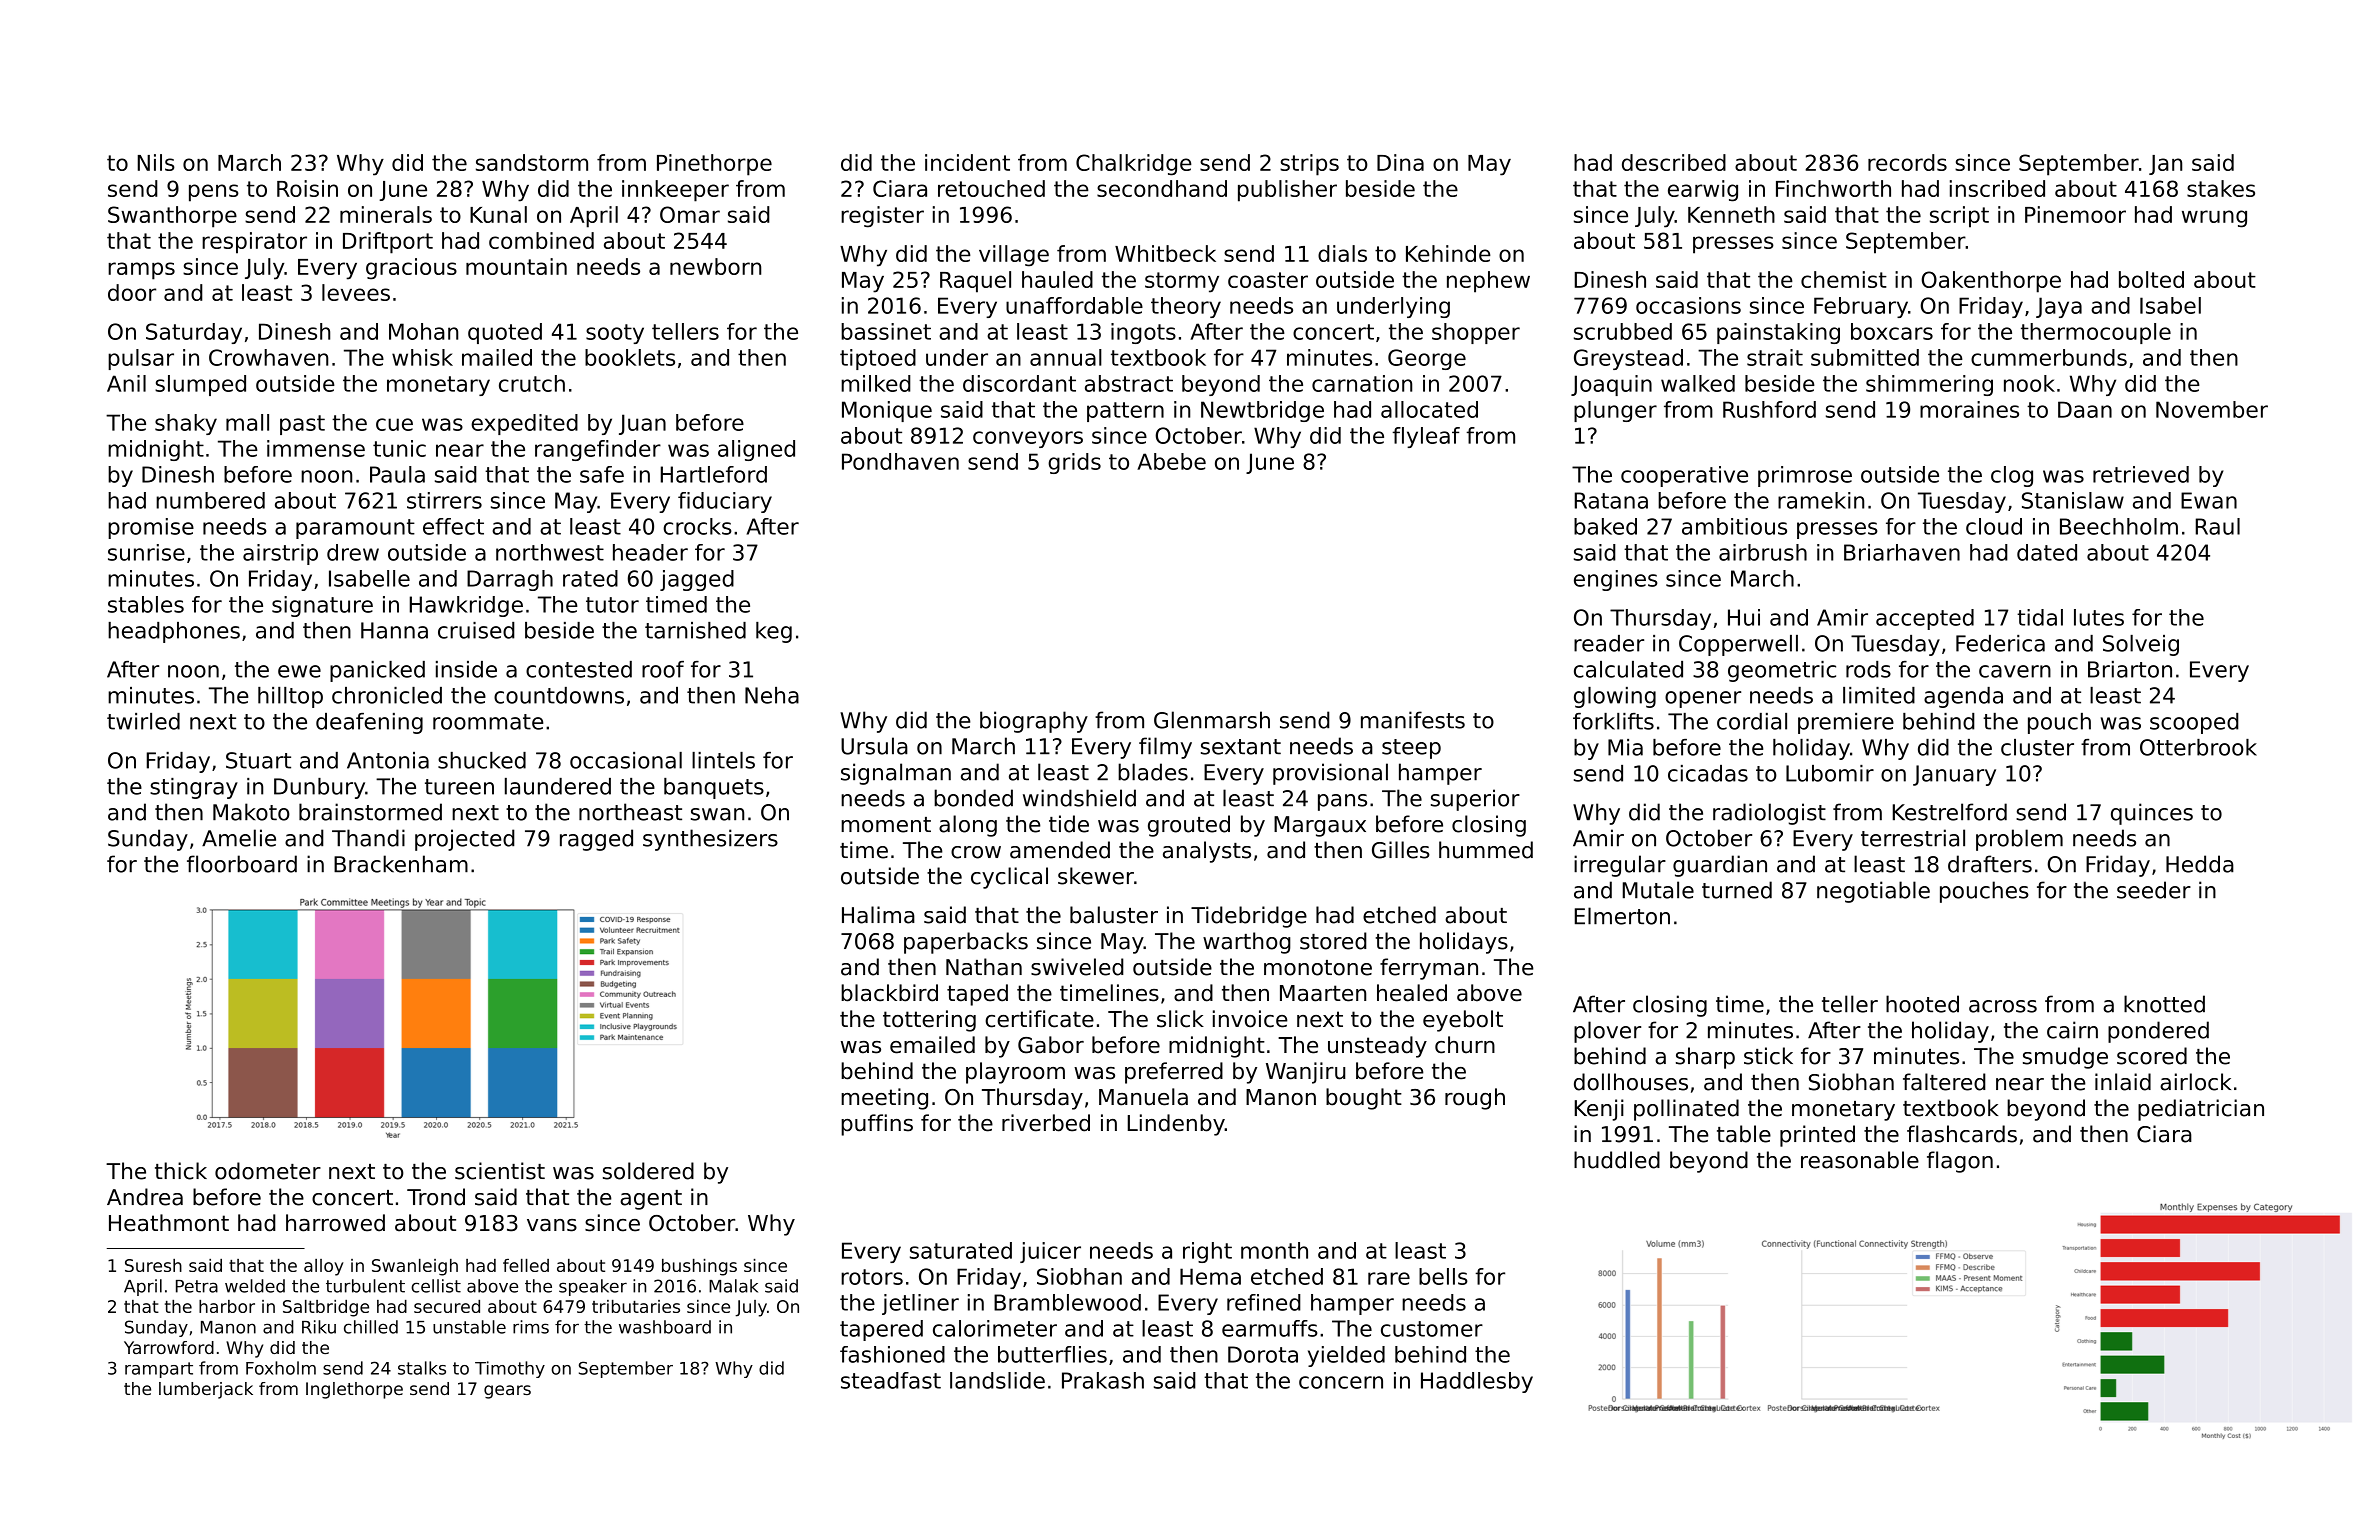  I want to click on rims, so click(531, 1327).
